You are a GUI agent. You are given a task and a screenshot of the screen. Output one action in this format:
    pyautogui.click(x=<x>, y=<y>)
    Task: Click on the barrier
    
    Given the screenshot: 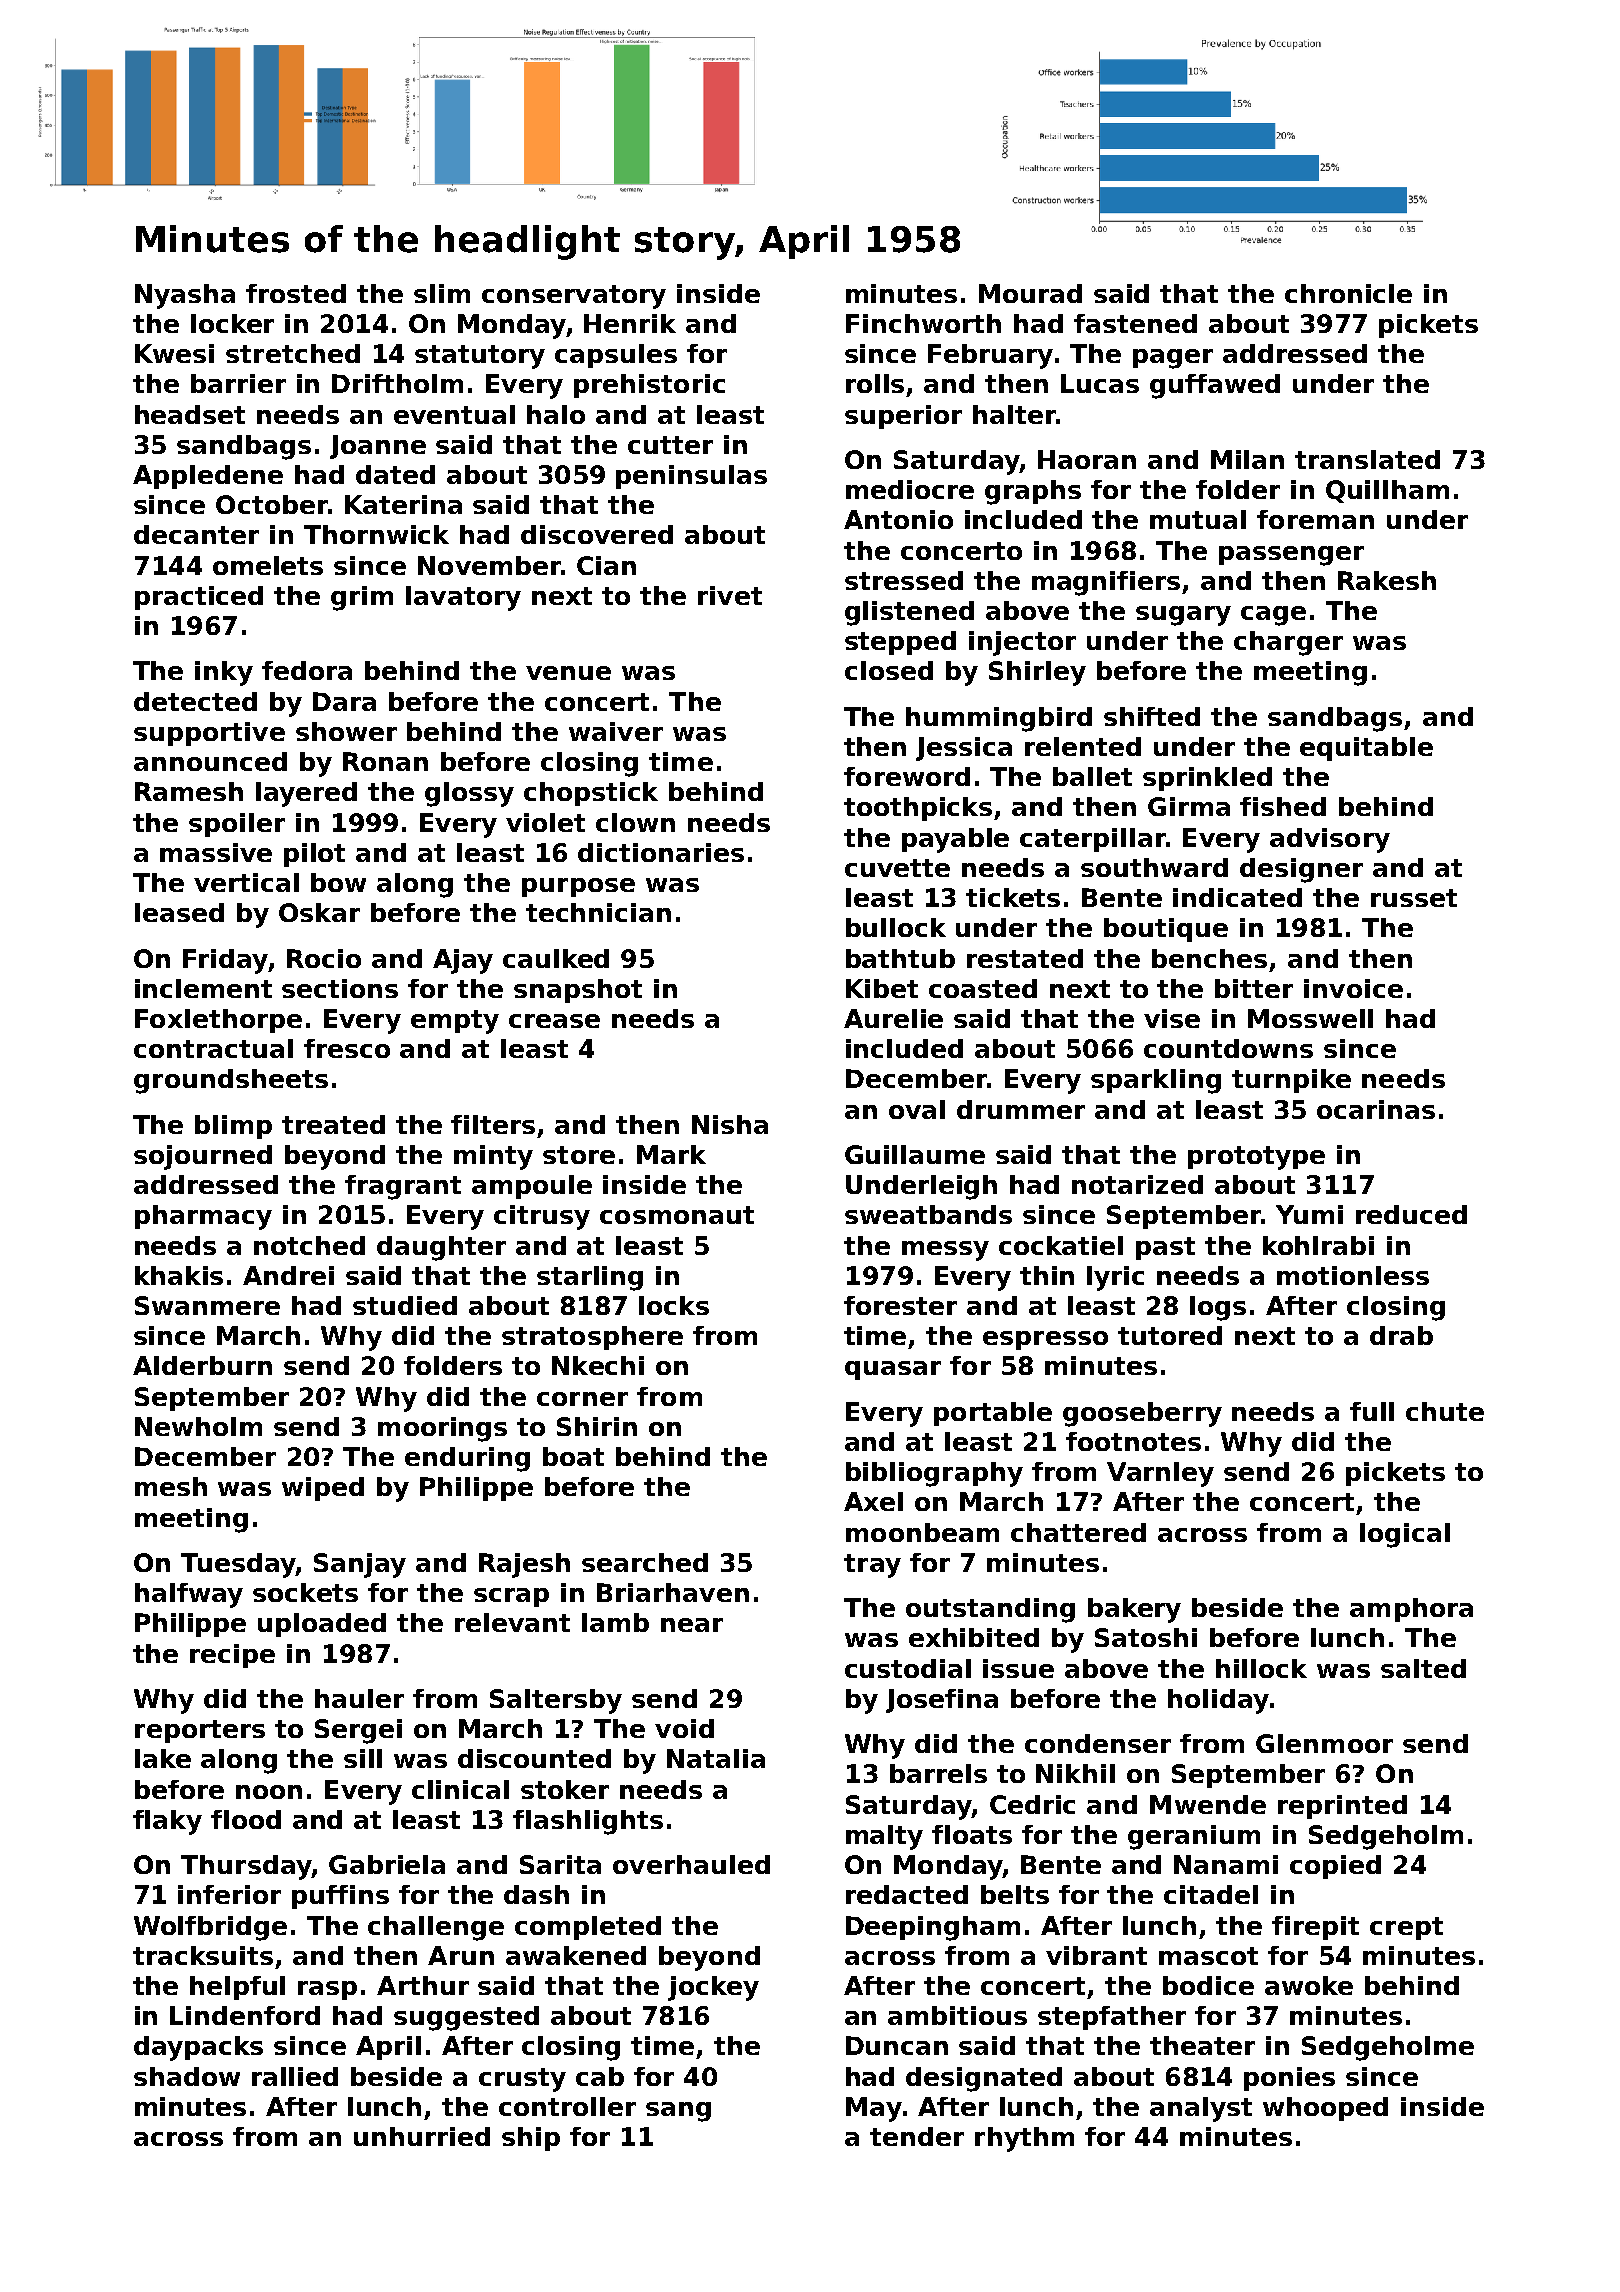 What is the action you would take?
    pyautogui.click(x=238, y=383)
